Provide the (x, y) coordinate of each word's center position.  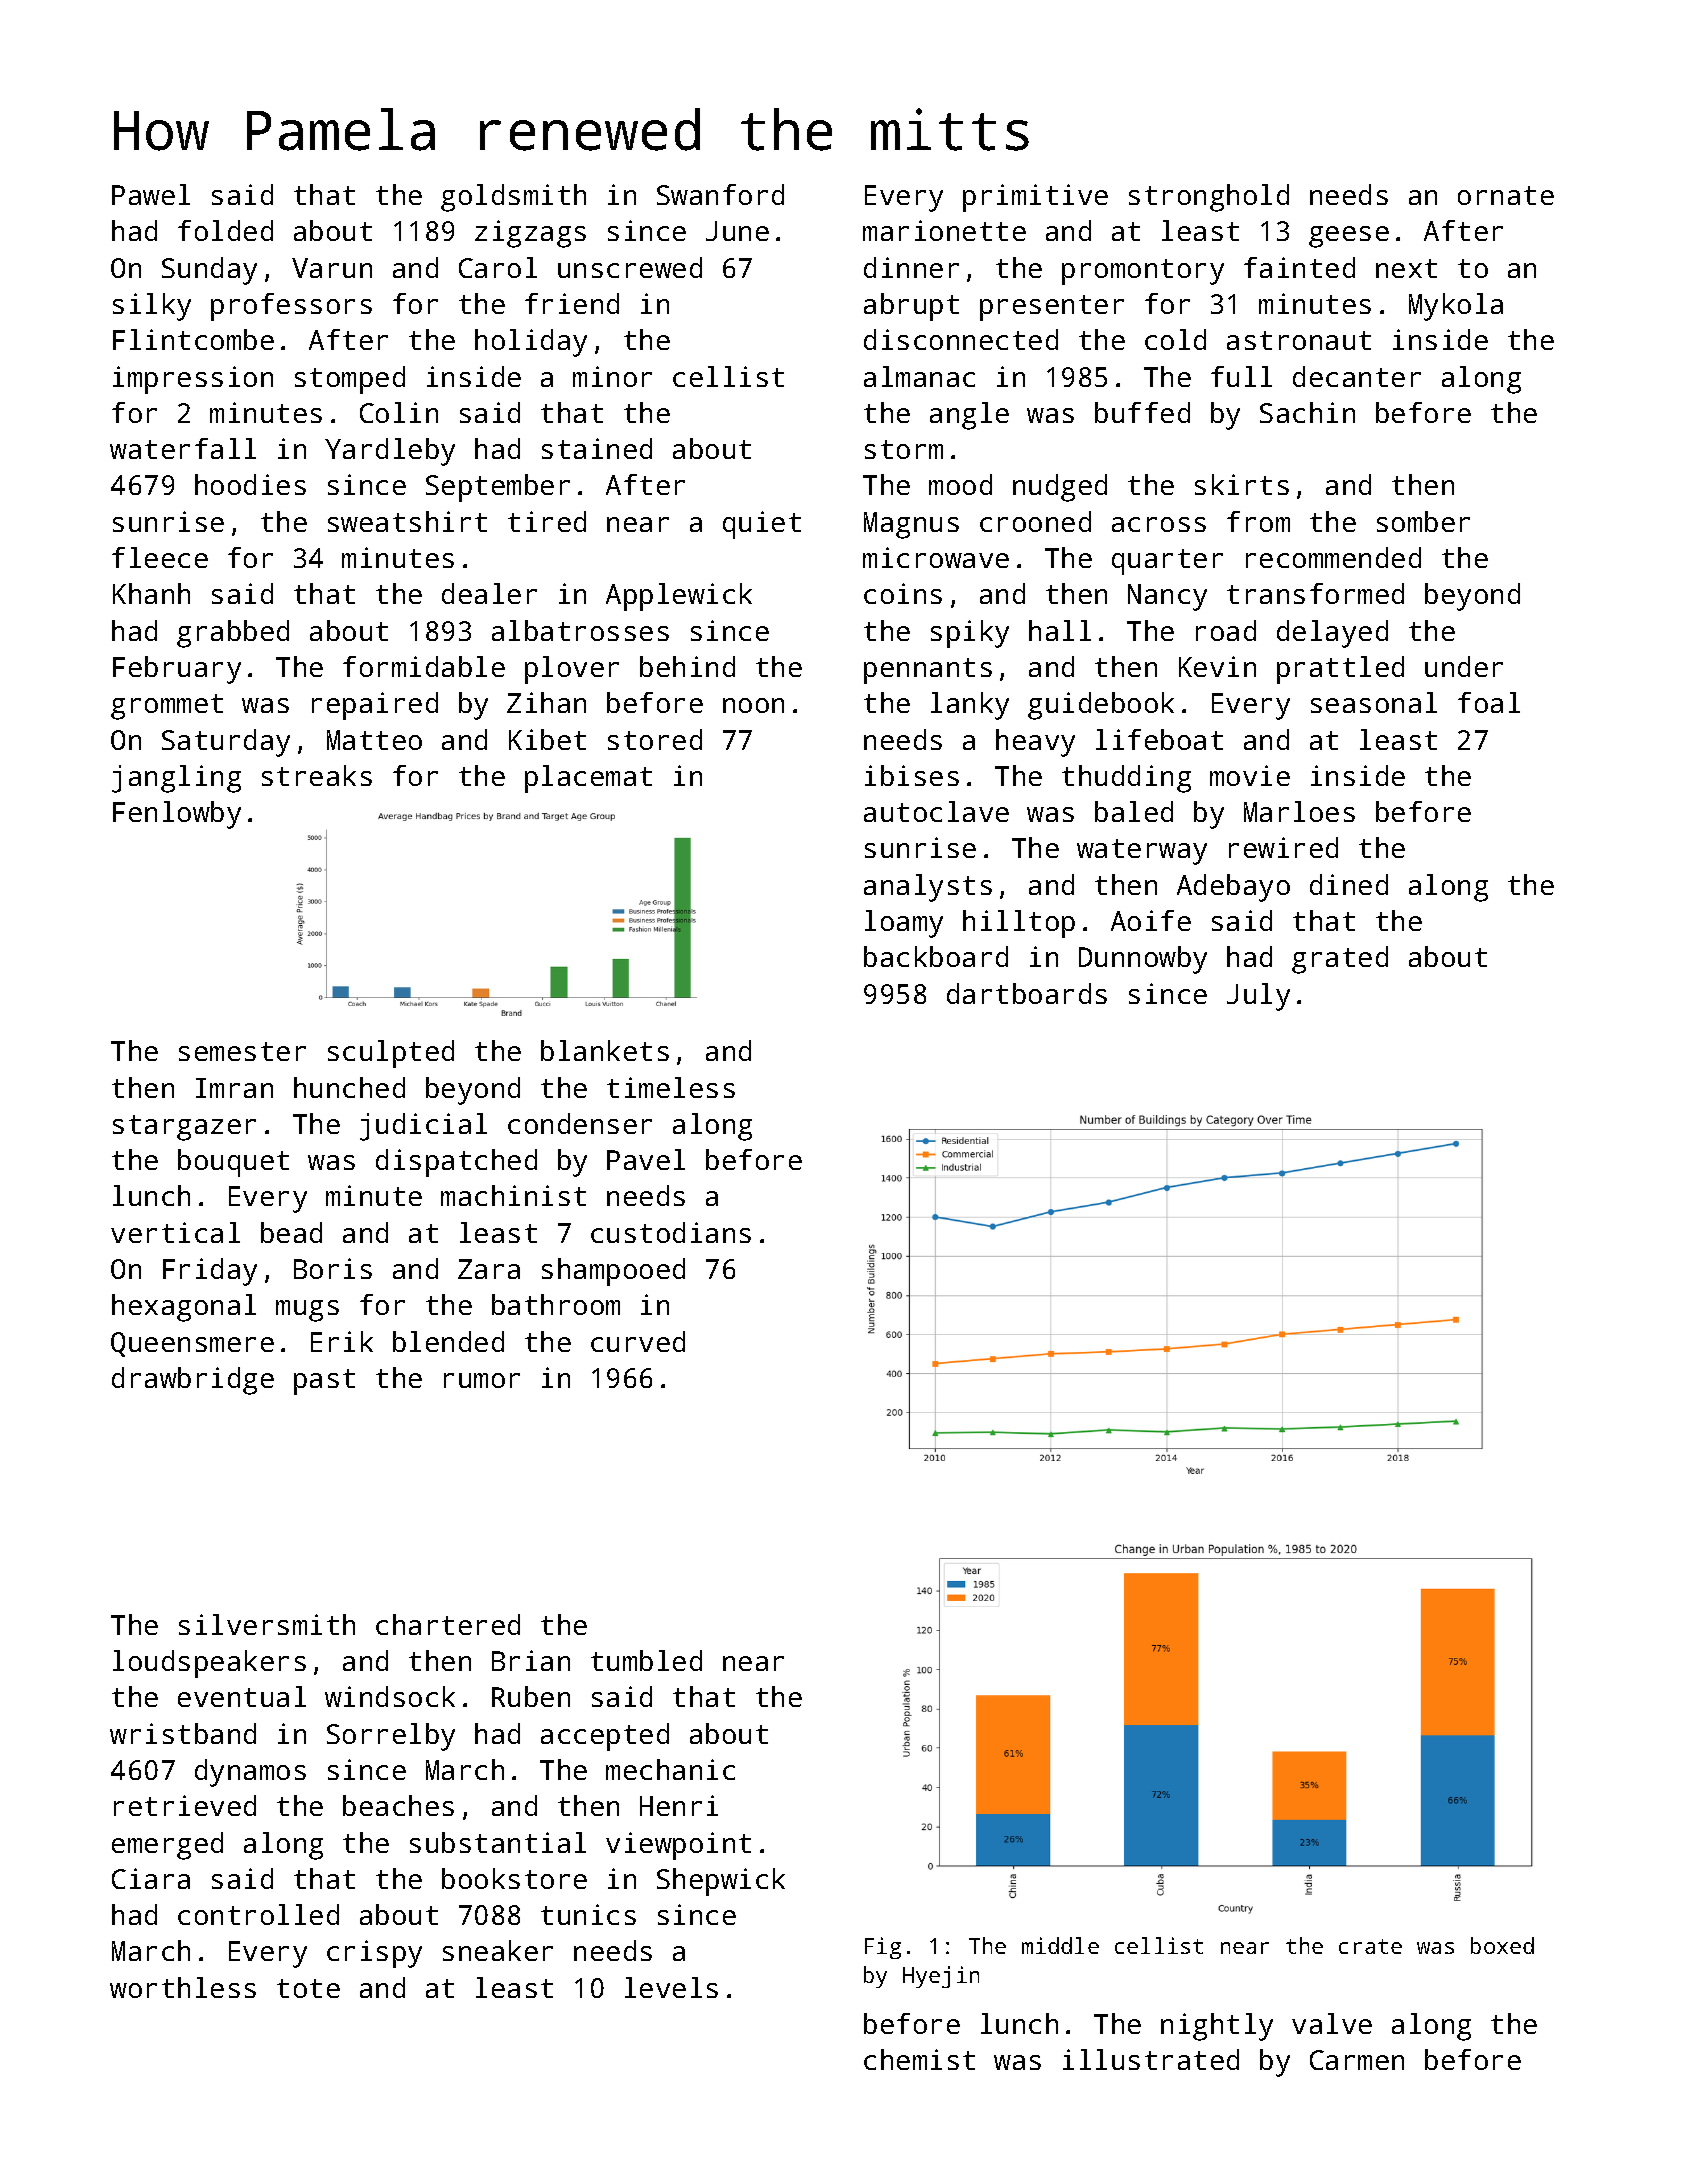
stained (597, 448)
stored (655, 739)
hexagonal (184, 1308)
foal (1489, 702)
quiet (762, 525)
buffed (1142, 412)
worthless (183, 1987)
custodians (671, 1232)
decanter (1357, 376)
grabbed (233, 634)
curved (638, 1341)
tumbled (646, 1660)
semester (242, 1051)
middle (1060, 1945)
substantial (498, 1842)
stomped (350, 380)
